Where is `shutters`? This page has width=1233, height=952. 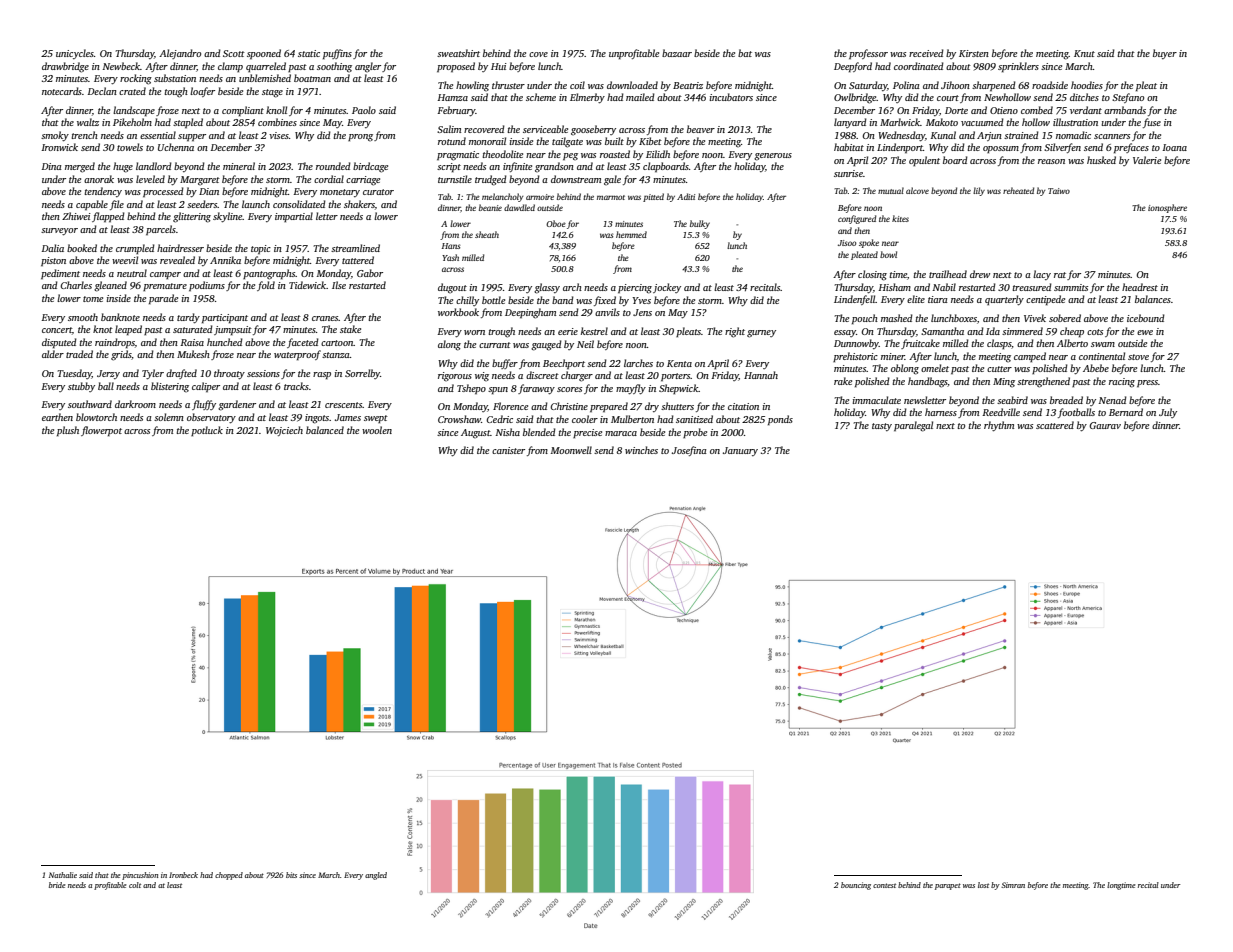 shutters is located at coordinates (677, 406).
